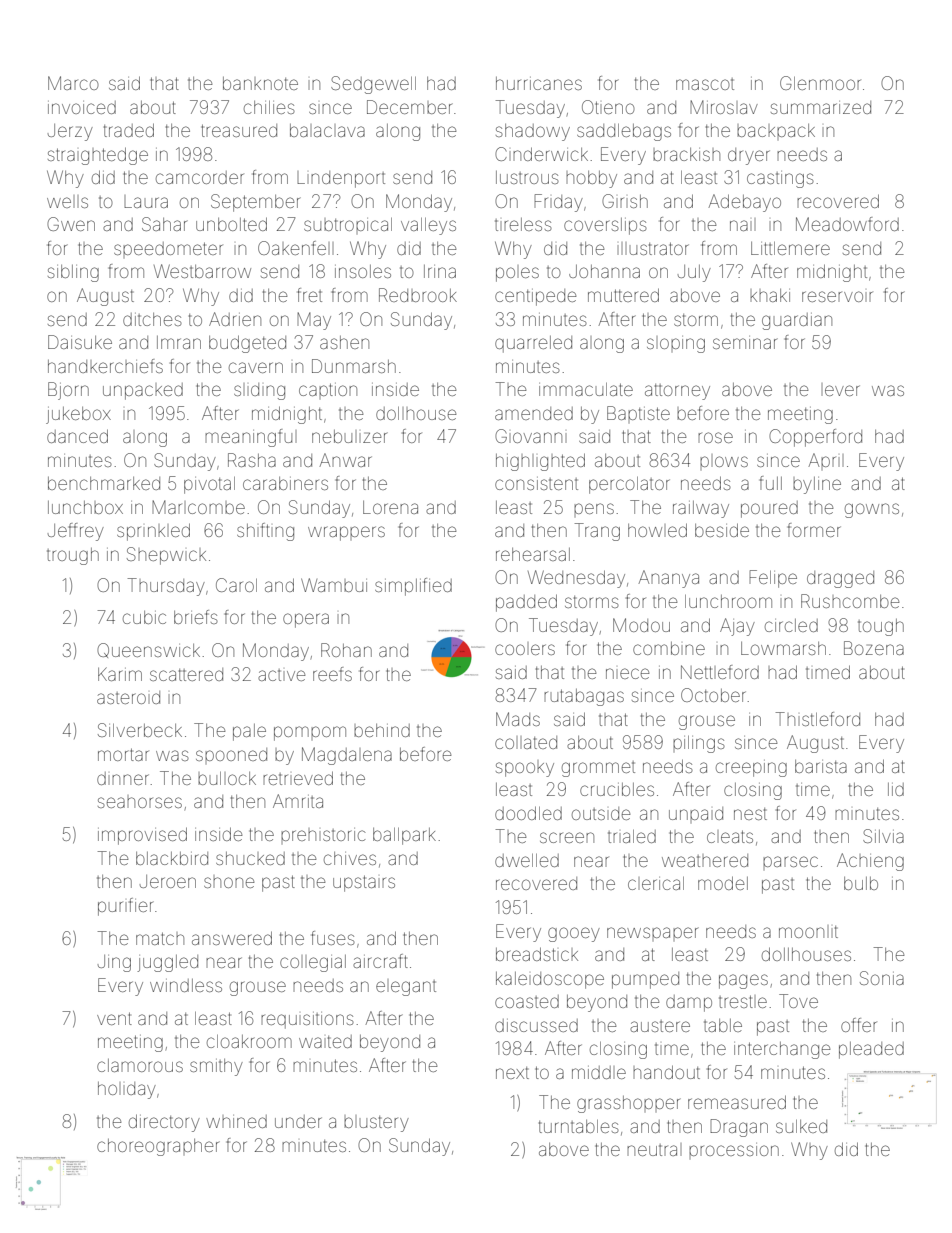  What do you see at coordinates (77, 436) in the document?
I see `danced` at bounding box center [77, 436].
